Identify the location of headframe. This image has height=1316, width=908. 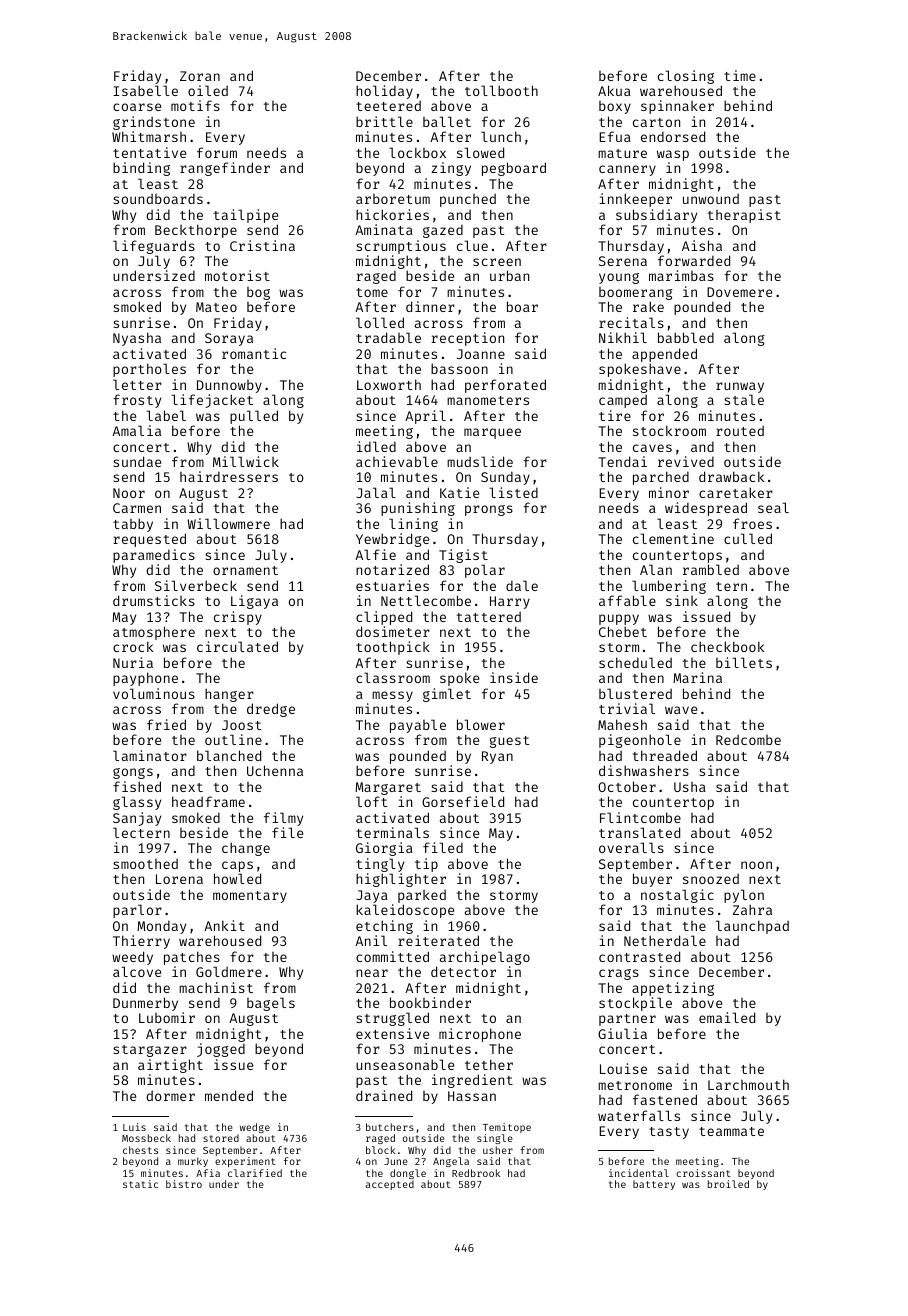
(208, 801).
